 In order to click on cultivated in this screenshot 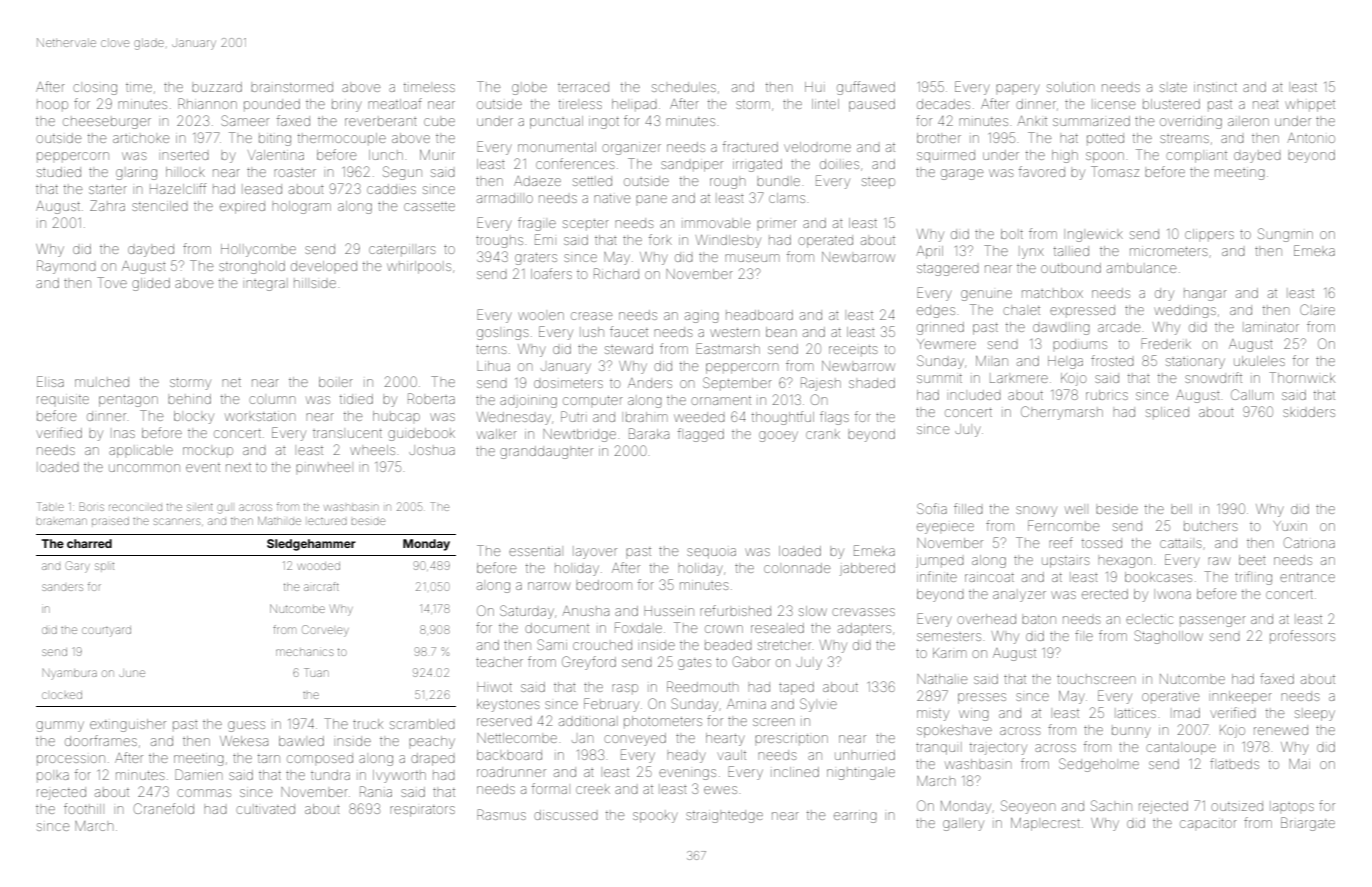, I will do `click(265, 809)`.
